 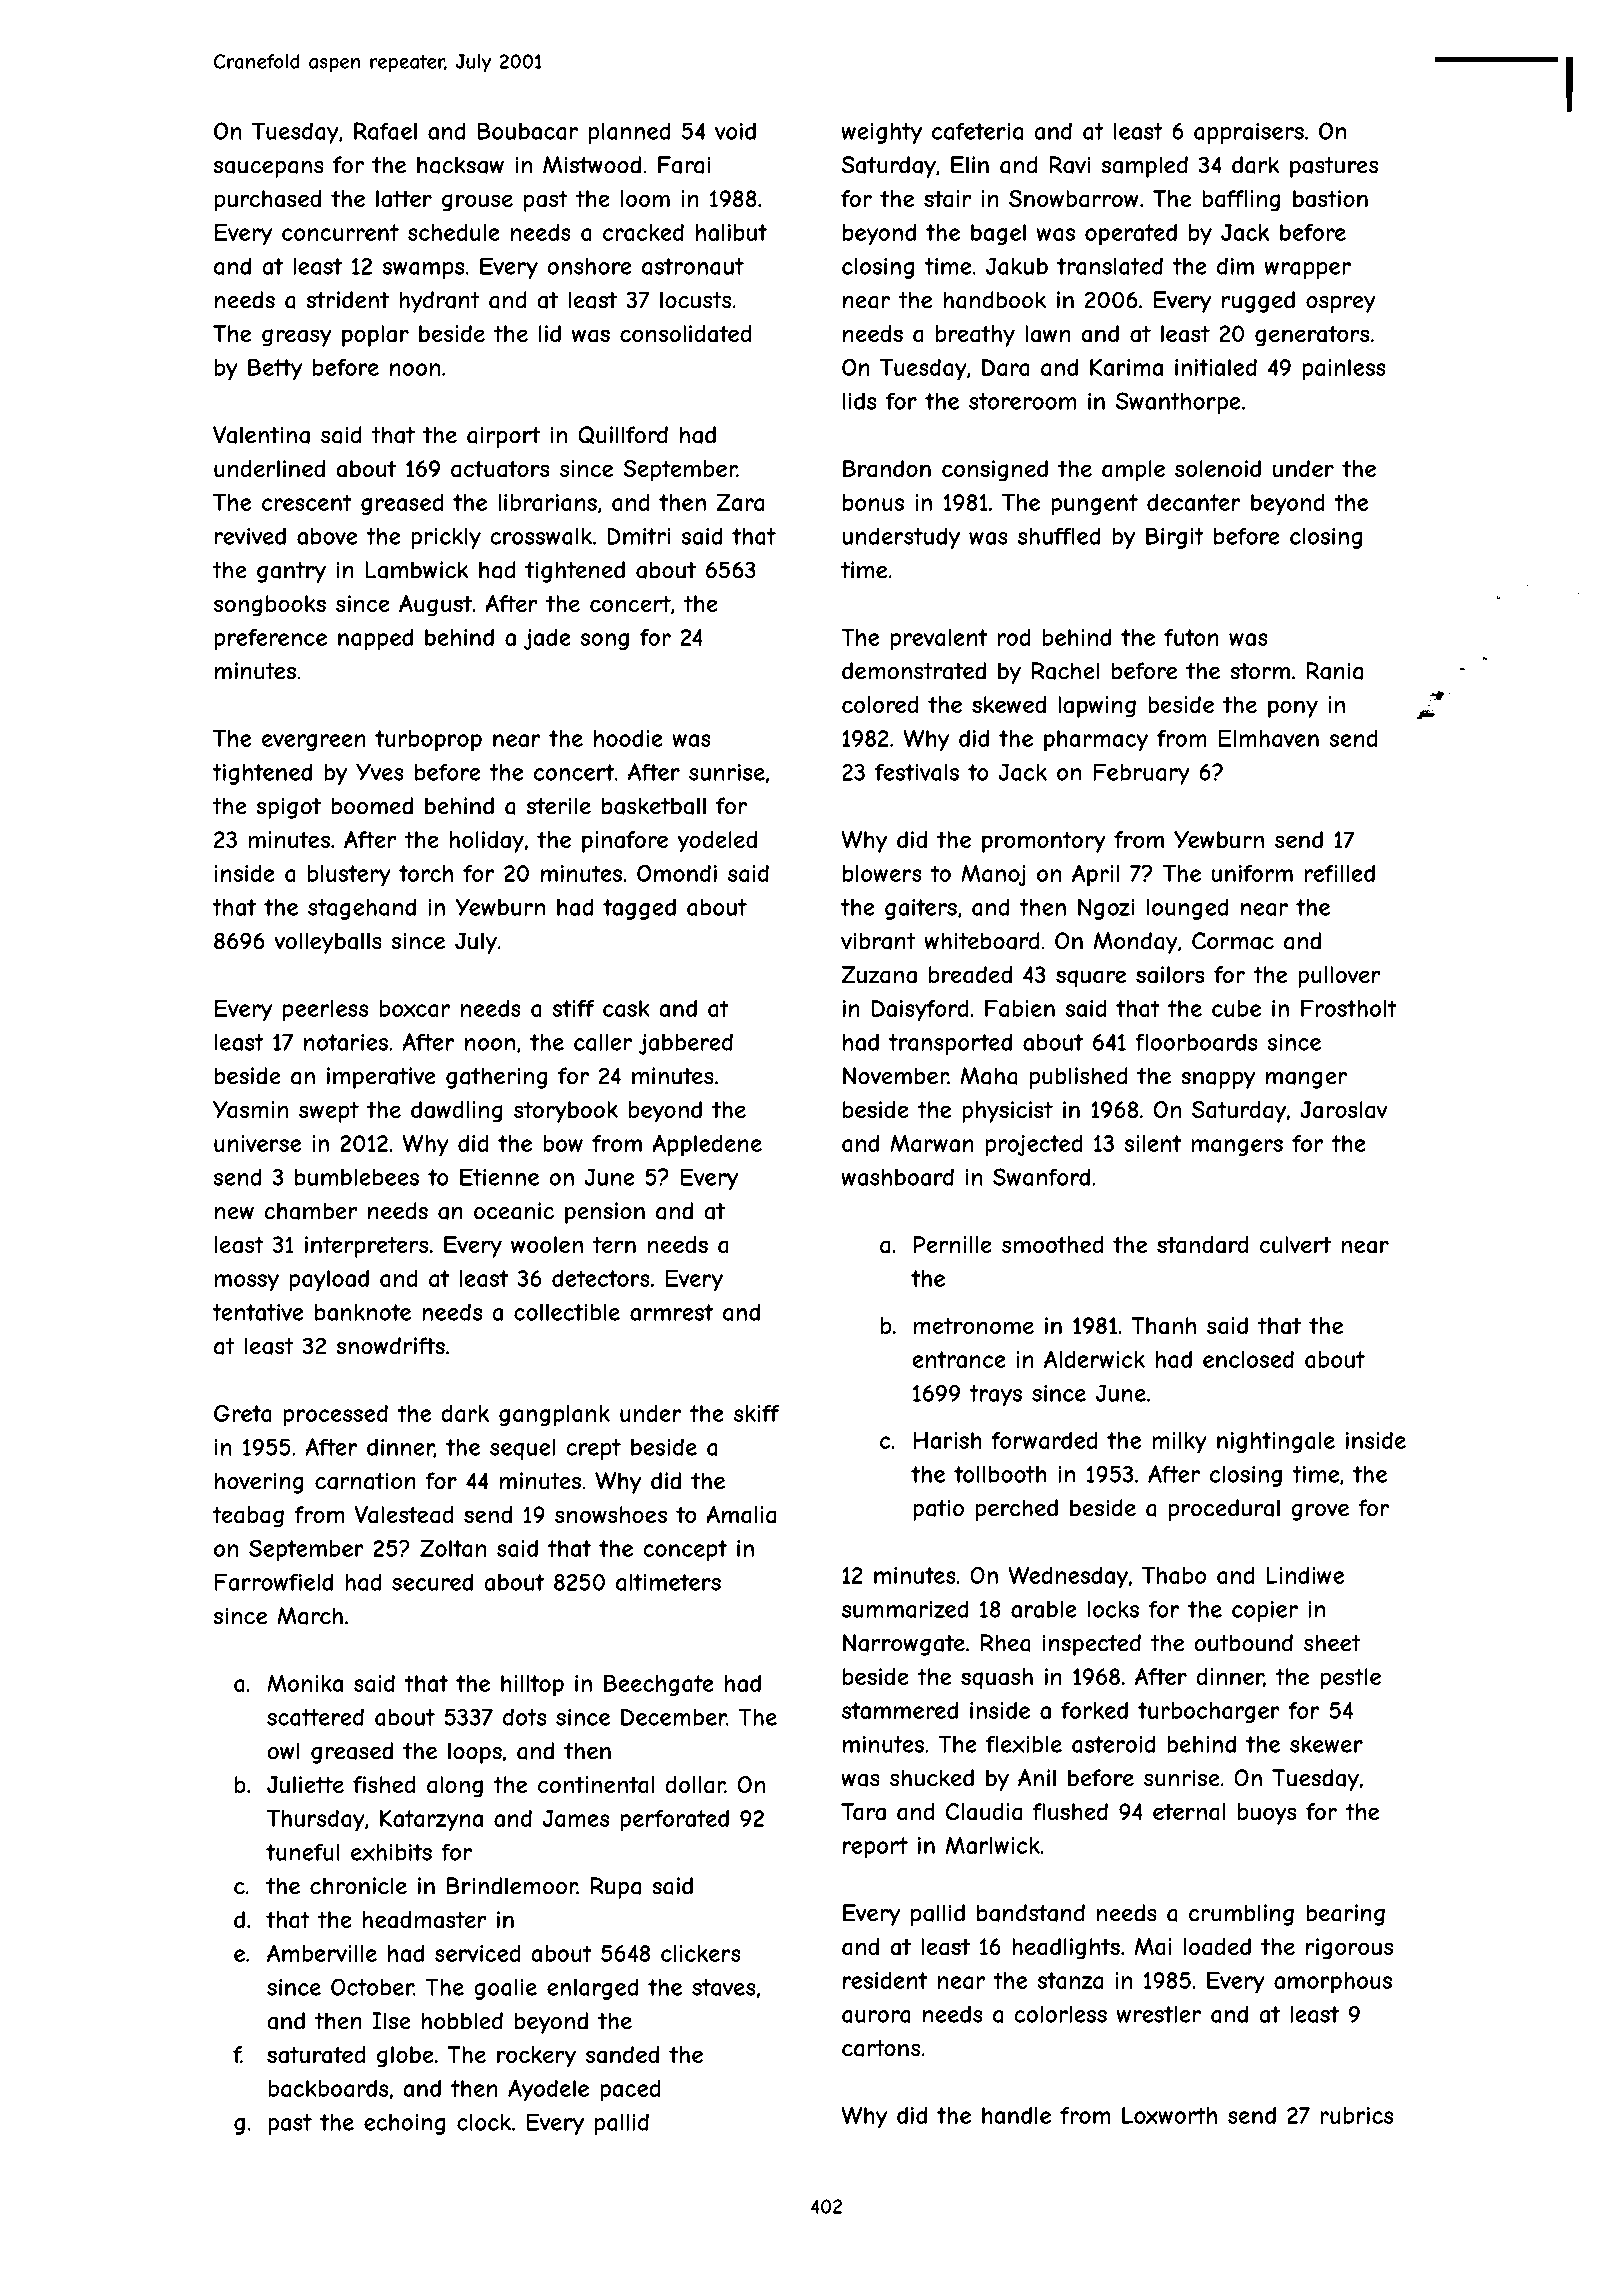 What do you see at coordinates (1218, 1080) in the document?
I see `snappy` at bounding box center [1218, 1080].
